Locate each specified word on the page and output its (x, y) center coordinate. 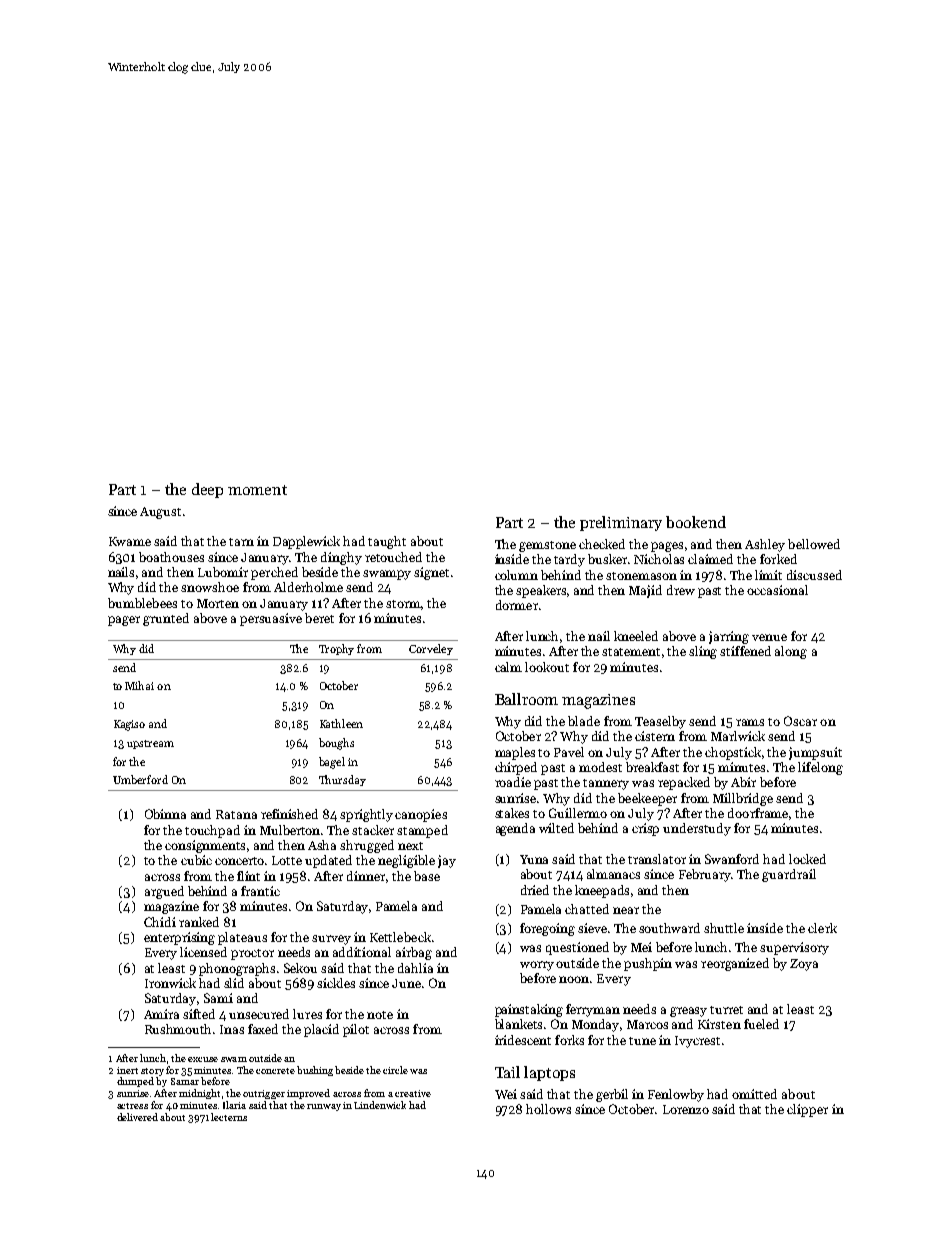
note (380, 1015)
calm (508, 667)
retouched (393, 557)
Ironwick (170, 983)
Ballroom (526, 699)
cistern (655, 736)
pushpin (648, 964)
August (160, 513)
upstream (150, 744)
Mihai (139, 685)
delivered (137, 1117)
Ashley (765, 545)
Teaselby (660, 722)
